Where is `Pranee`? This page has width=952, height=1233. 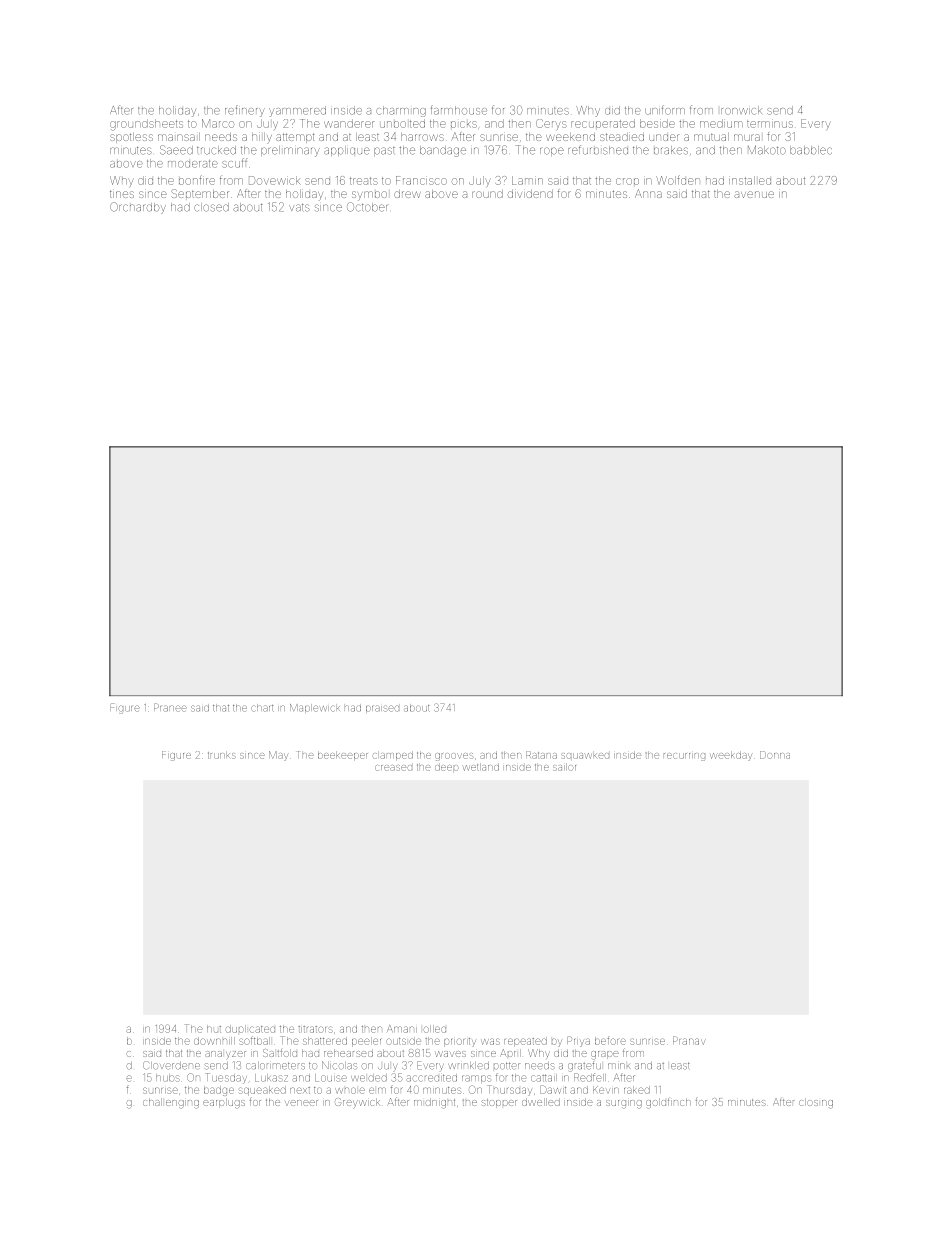
Pranee is located at coordinates (170, 707).
